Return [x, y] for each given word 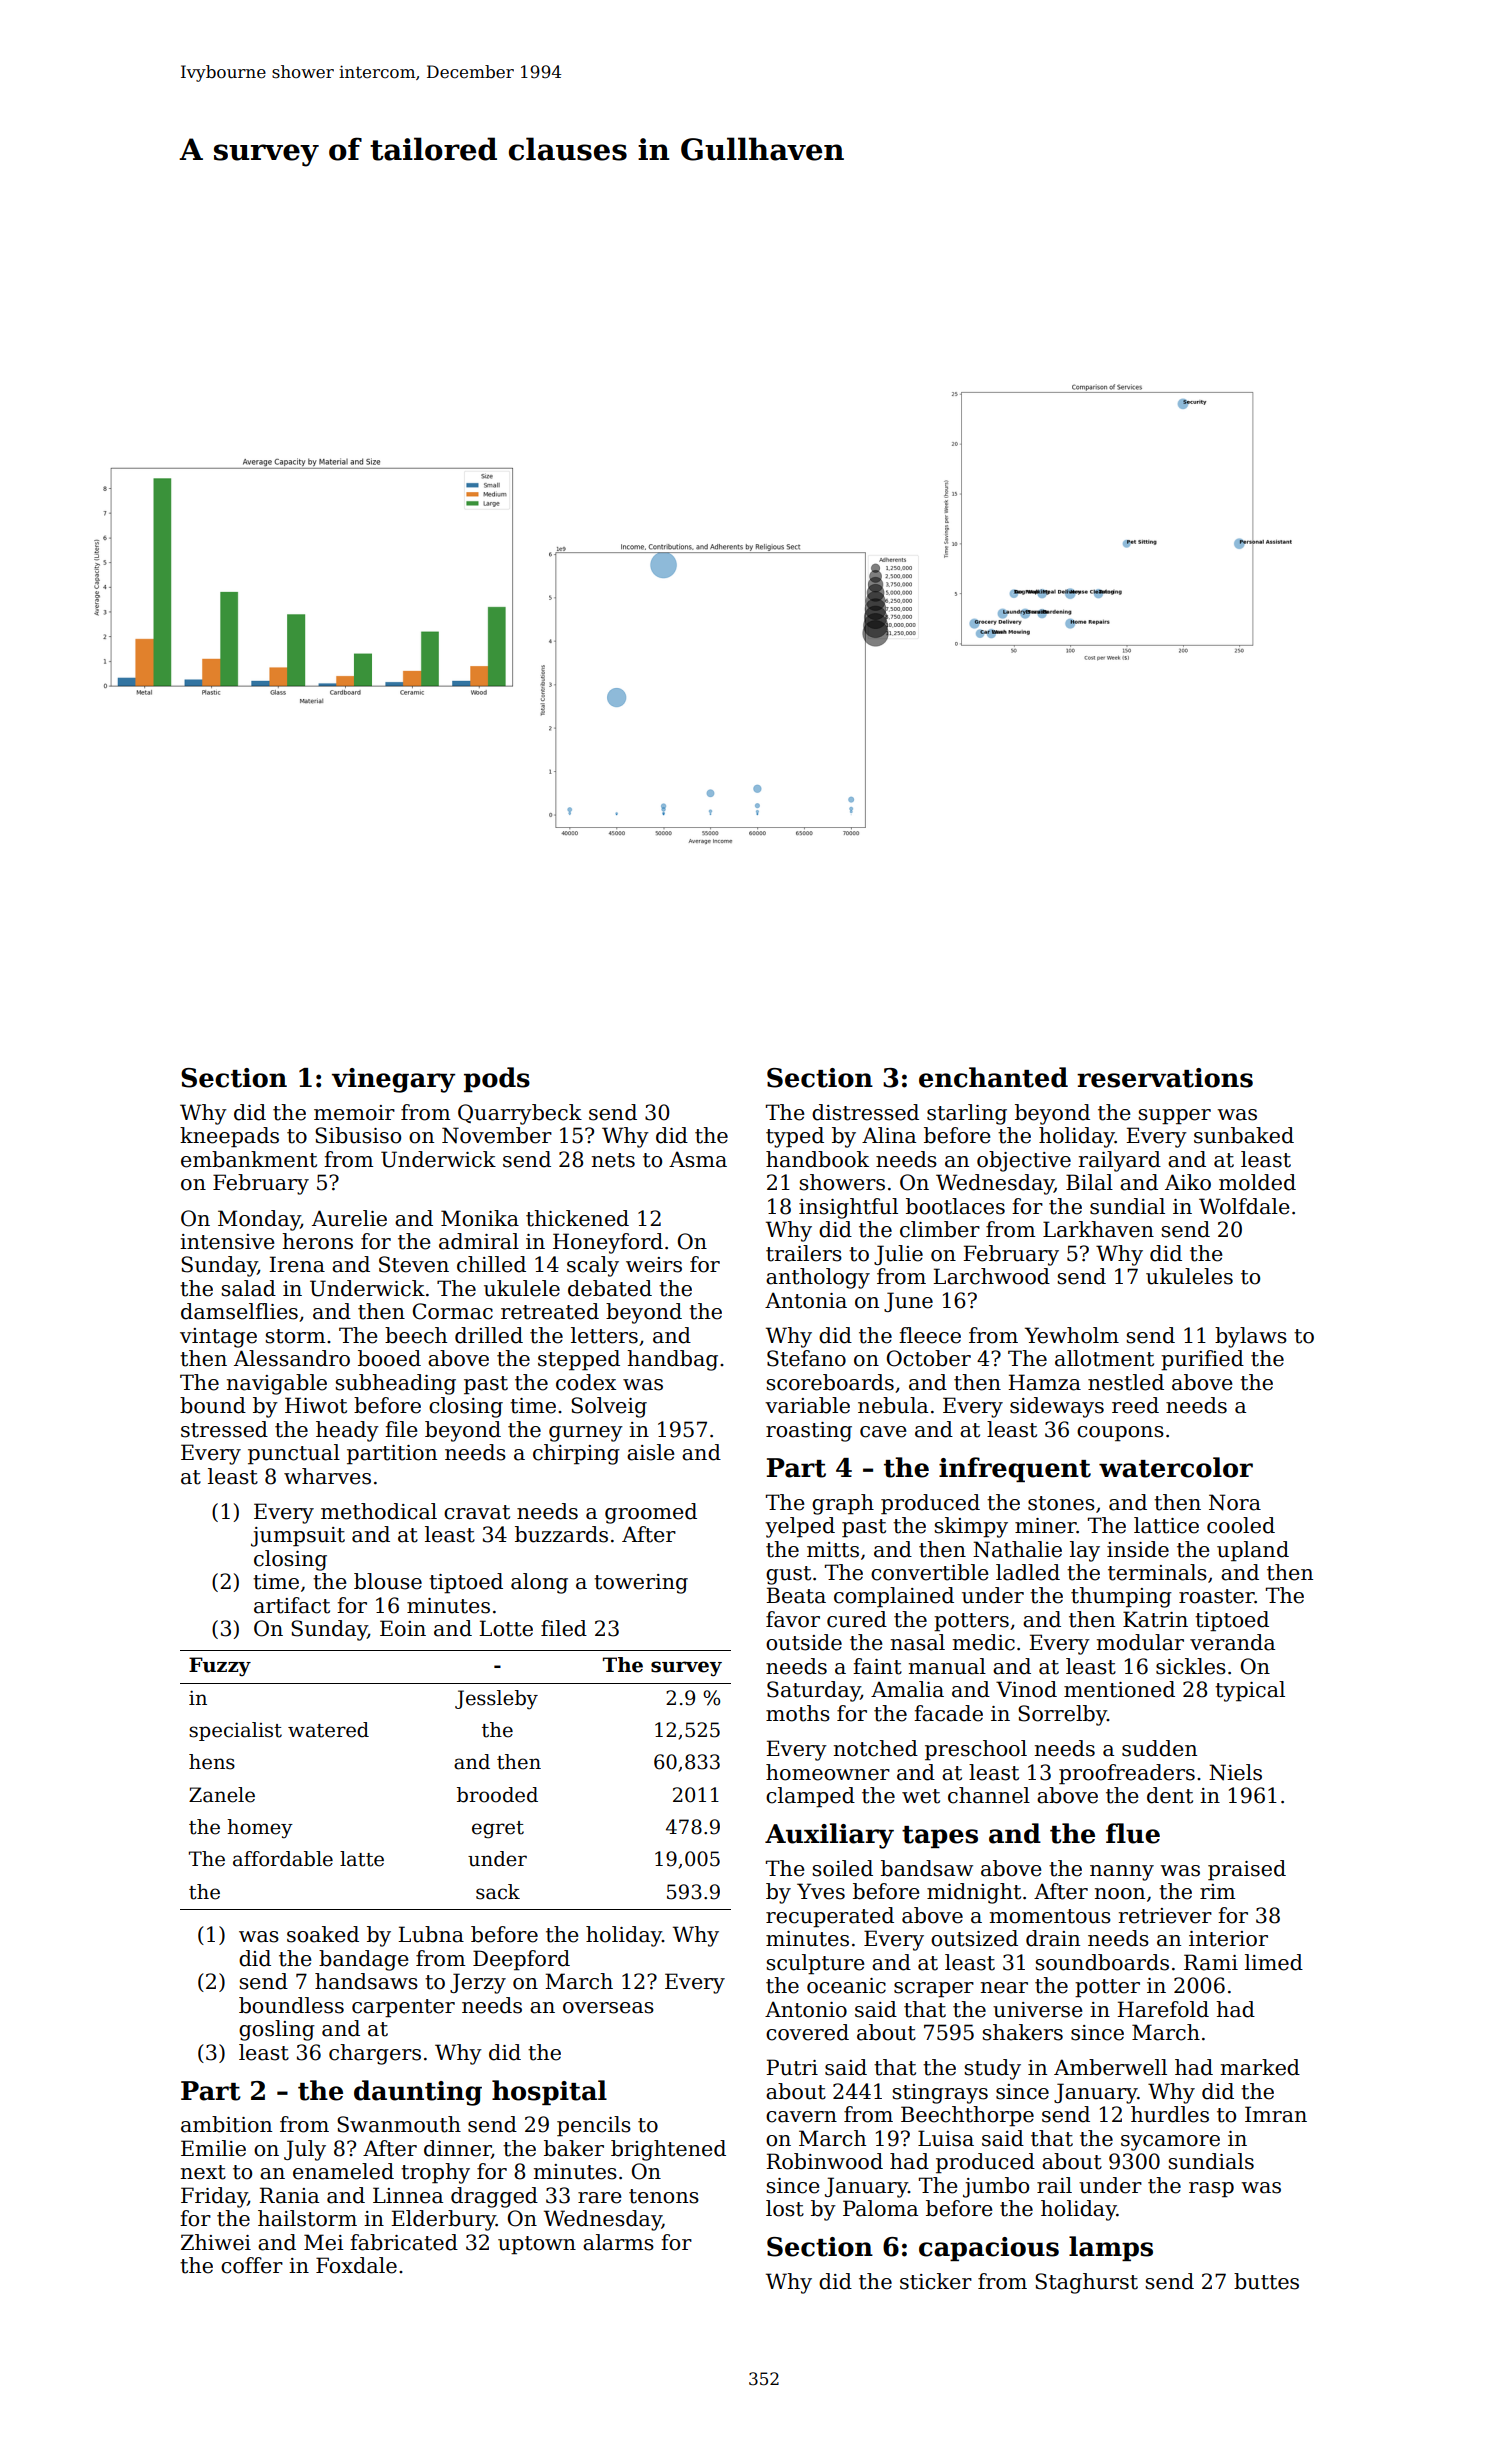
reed [1135, 1405]
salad [248, 1288]
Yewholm [1072, 1335]
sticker [936, 2281]
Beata [796, 1595]
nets [613, 1160]
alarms [618, 2242]
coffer [252, 2265]
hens [212, 1762]
